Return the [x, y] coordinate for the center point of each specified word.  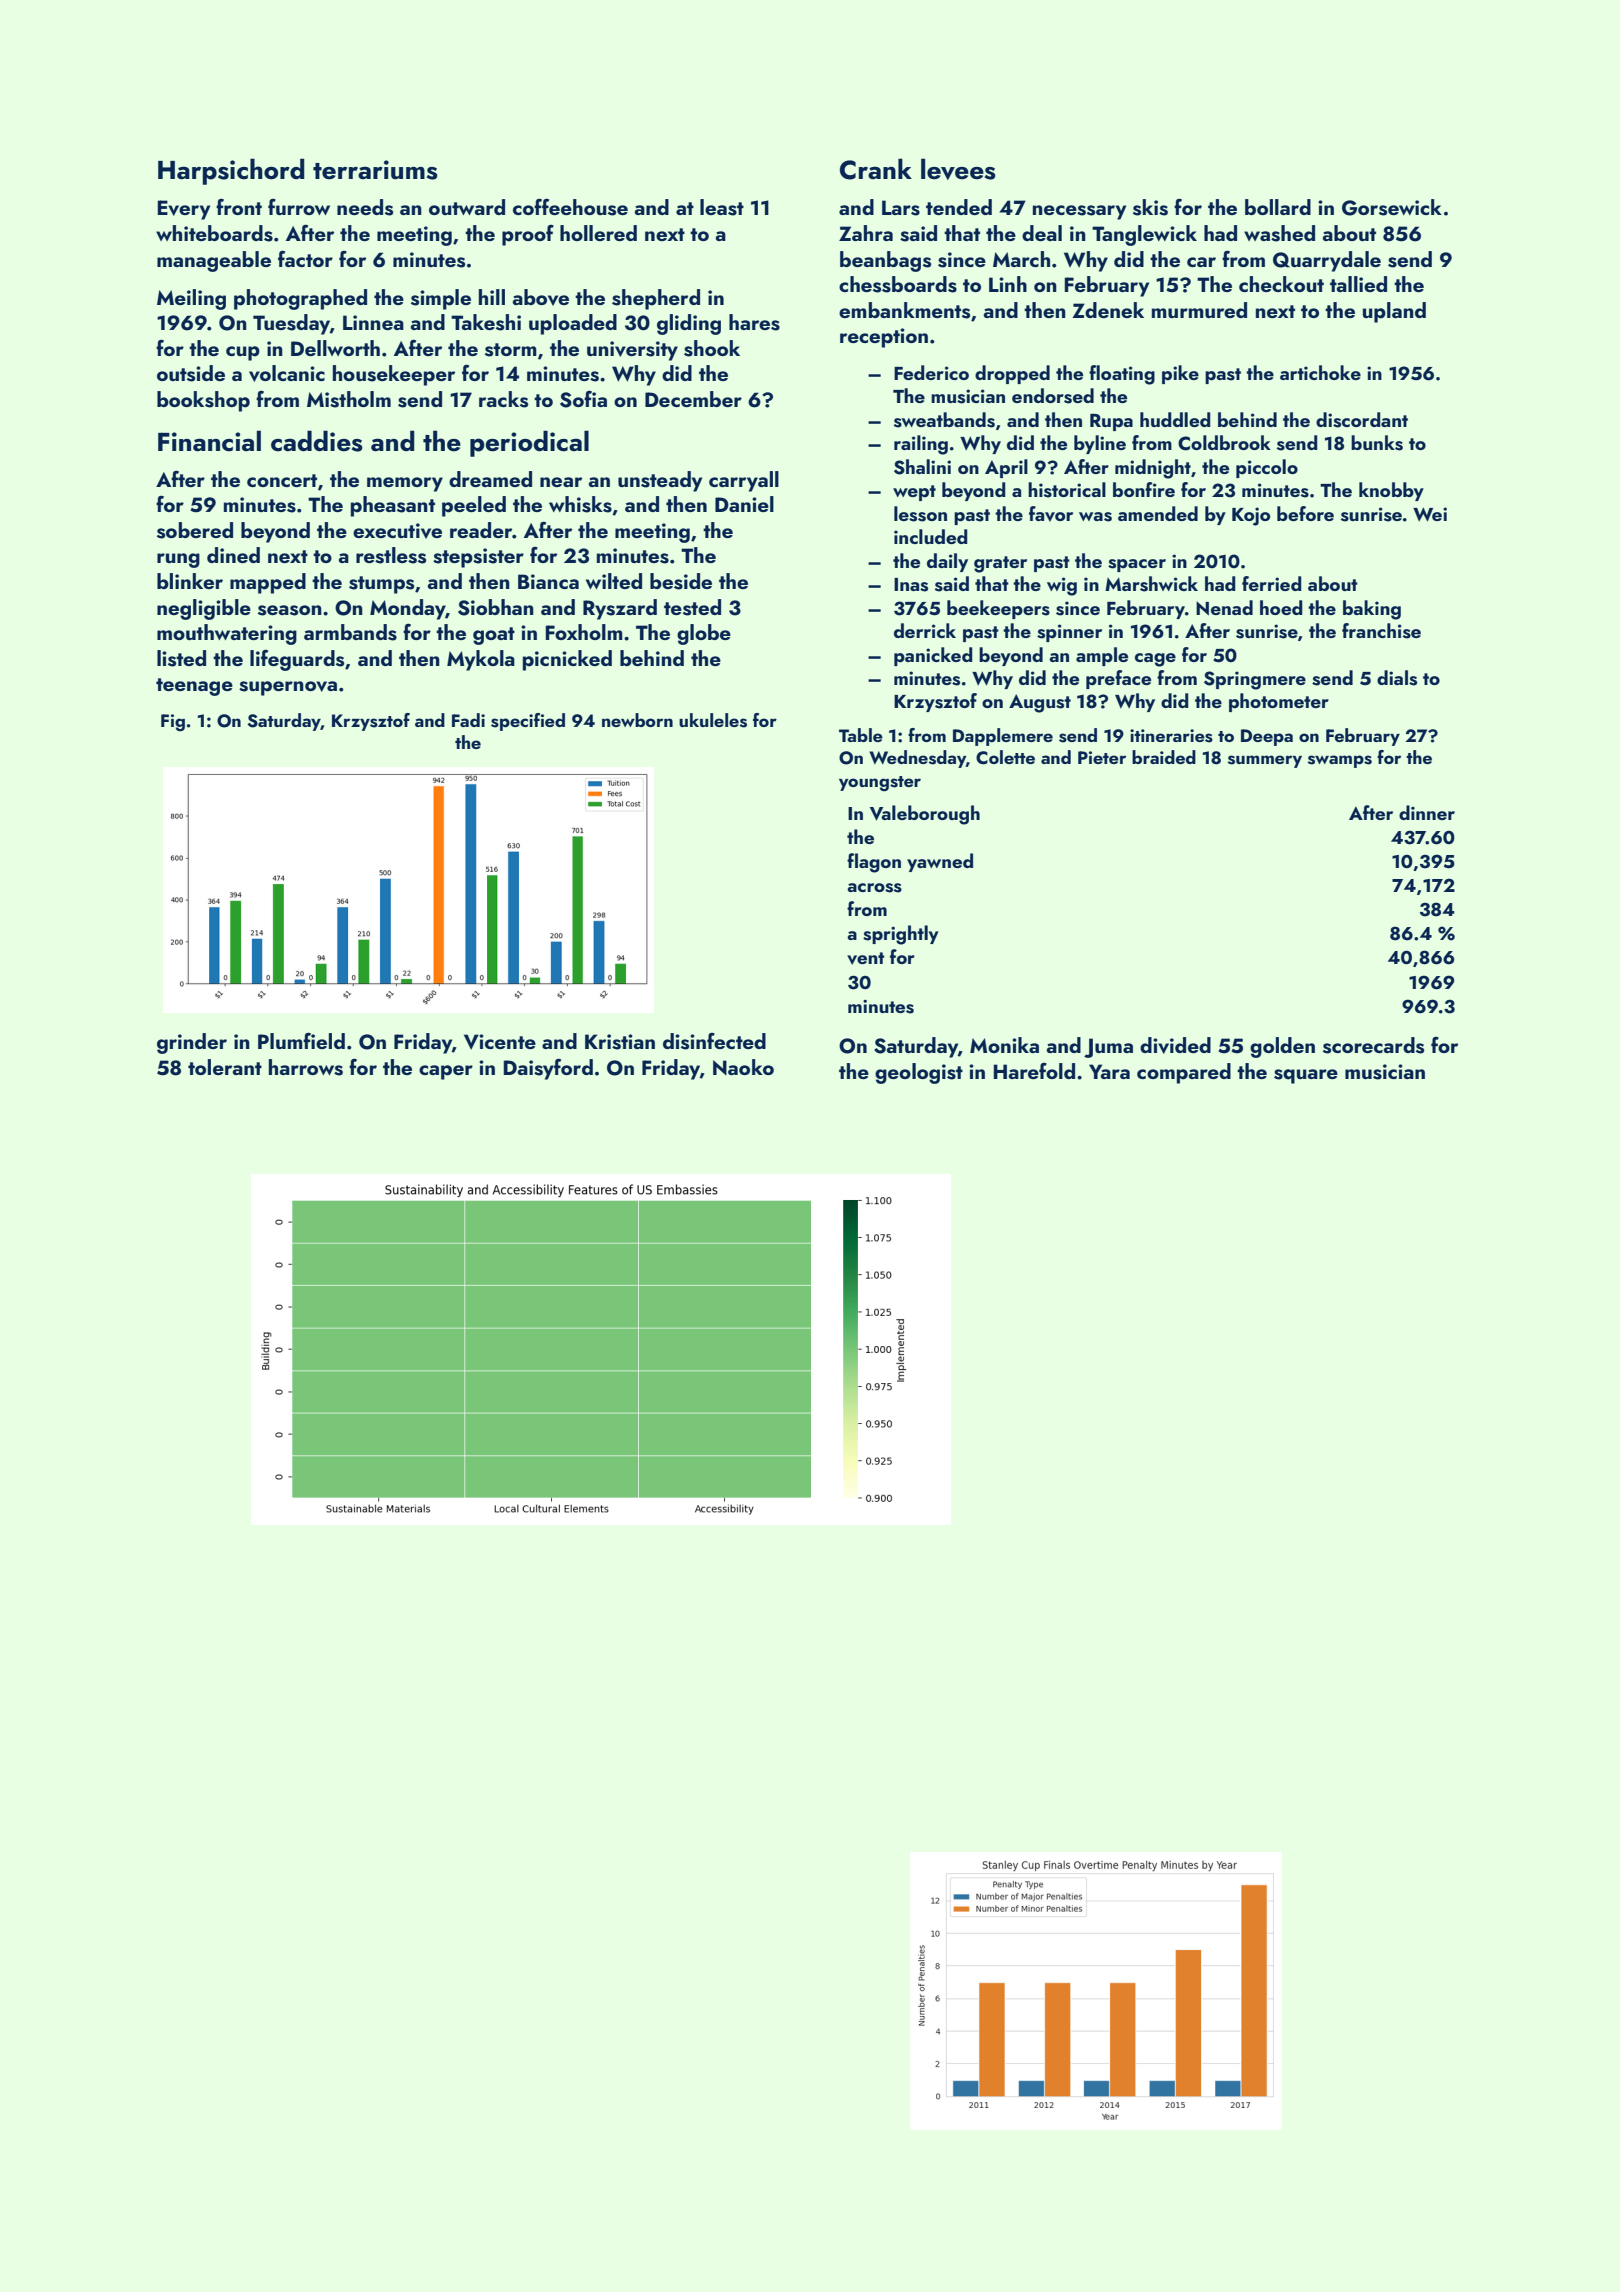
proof [528, 235]
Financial [209, 441]
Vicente [500, 1042]
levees [958, 169]
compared [1184, 1073]
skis [1150, 207]
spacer [1137, 565]
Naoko [743, 1067]
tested [692, 607]
